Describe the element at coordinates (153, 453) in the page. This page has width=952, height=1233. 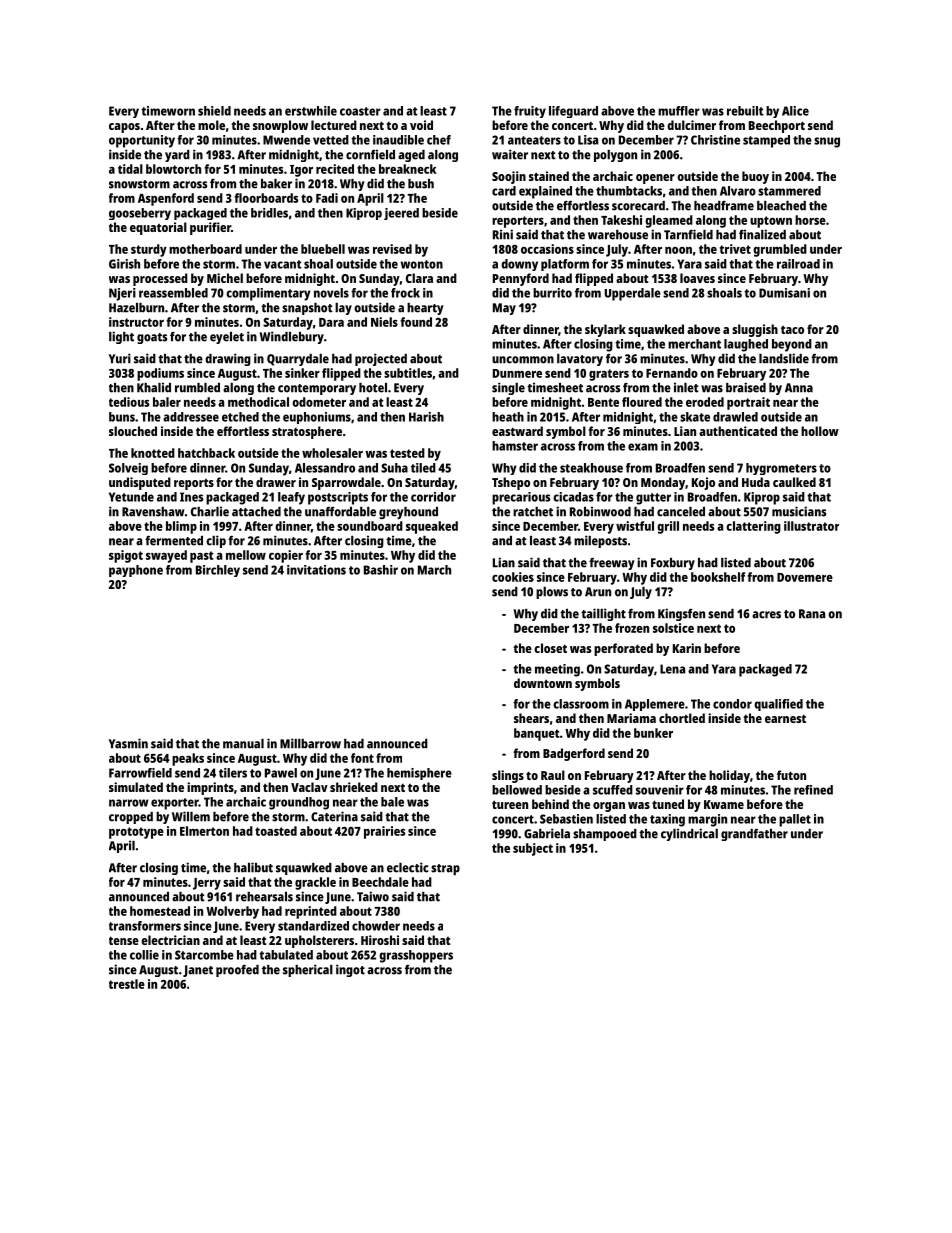
I see `knotted` at that location.
